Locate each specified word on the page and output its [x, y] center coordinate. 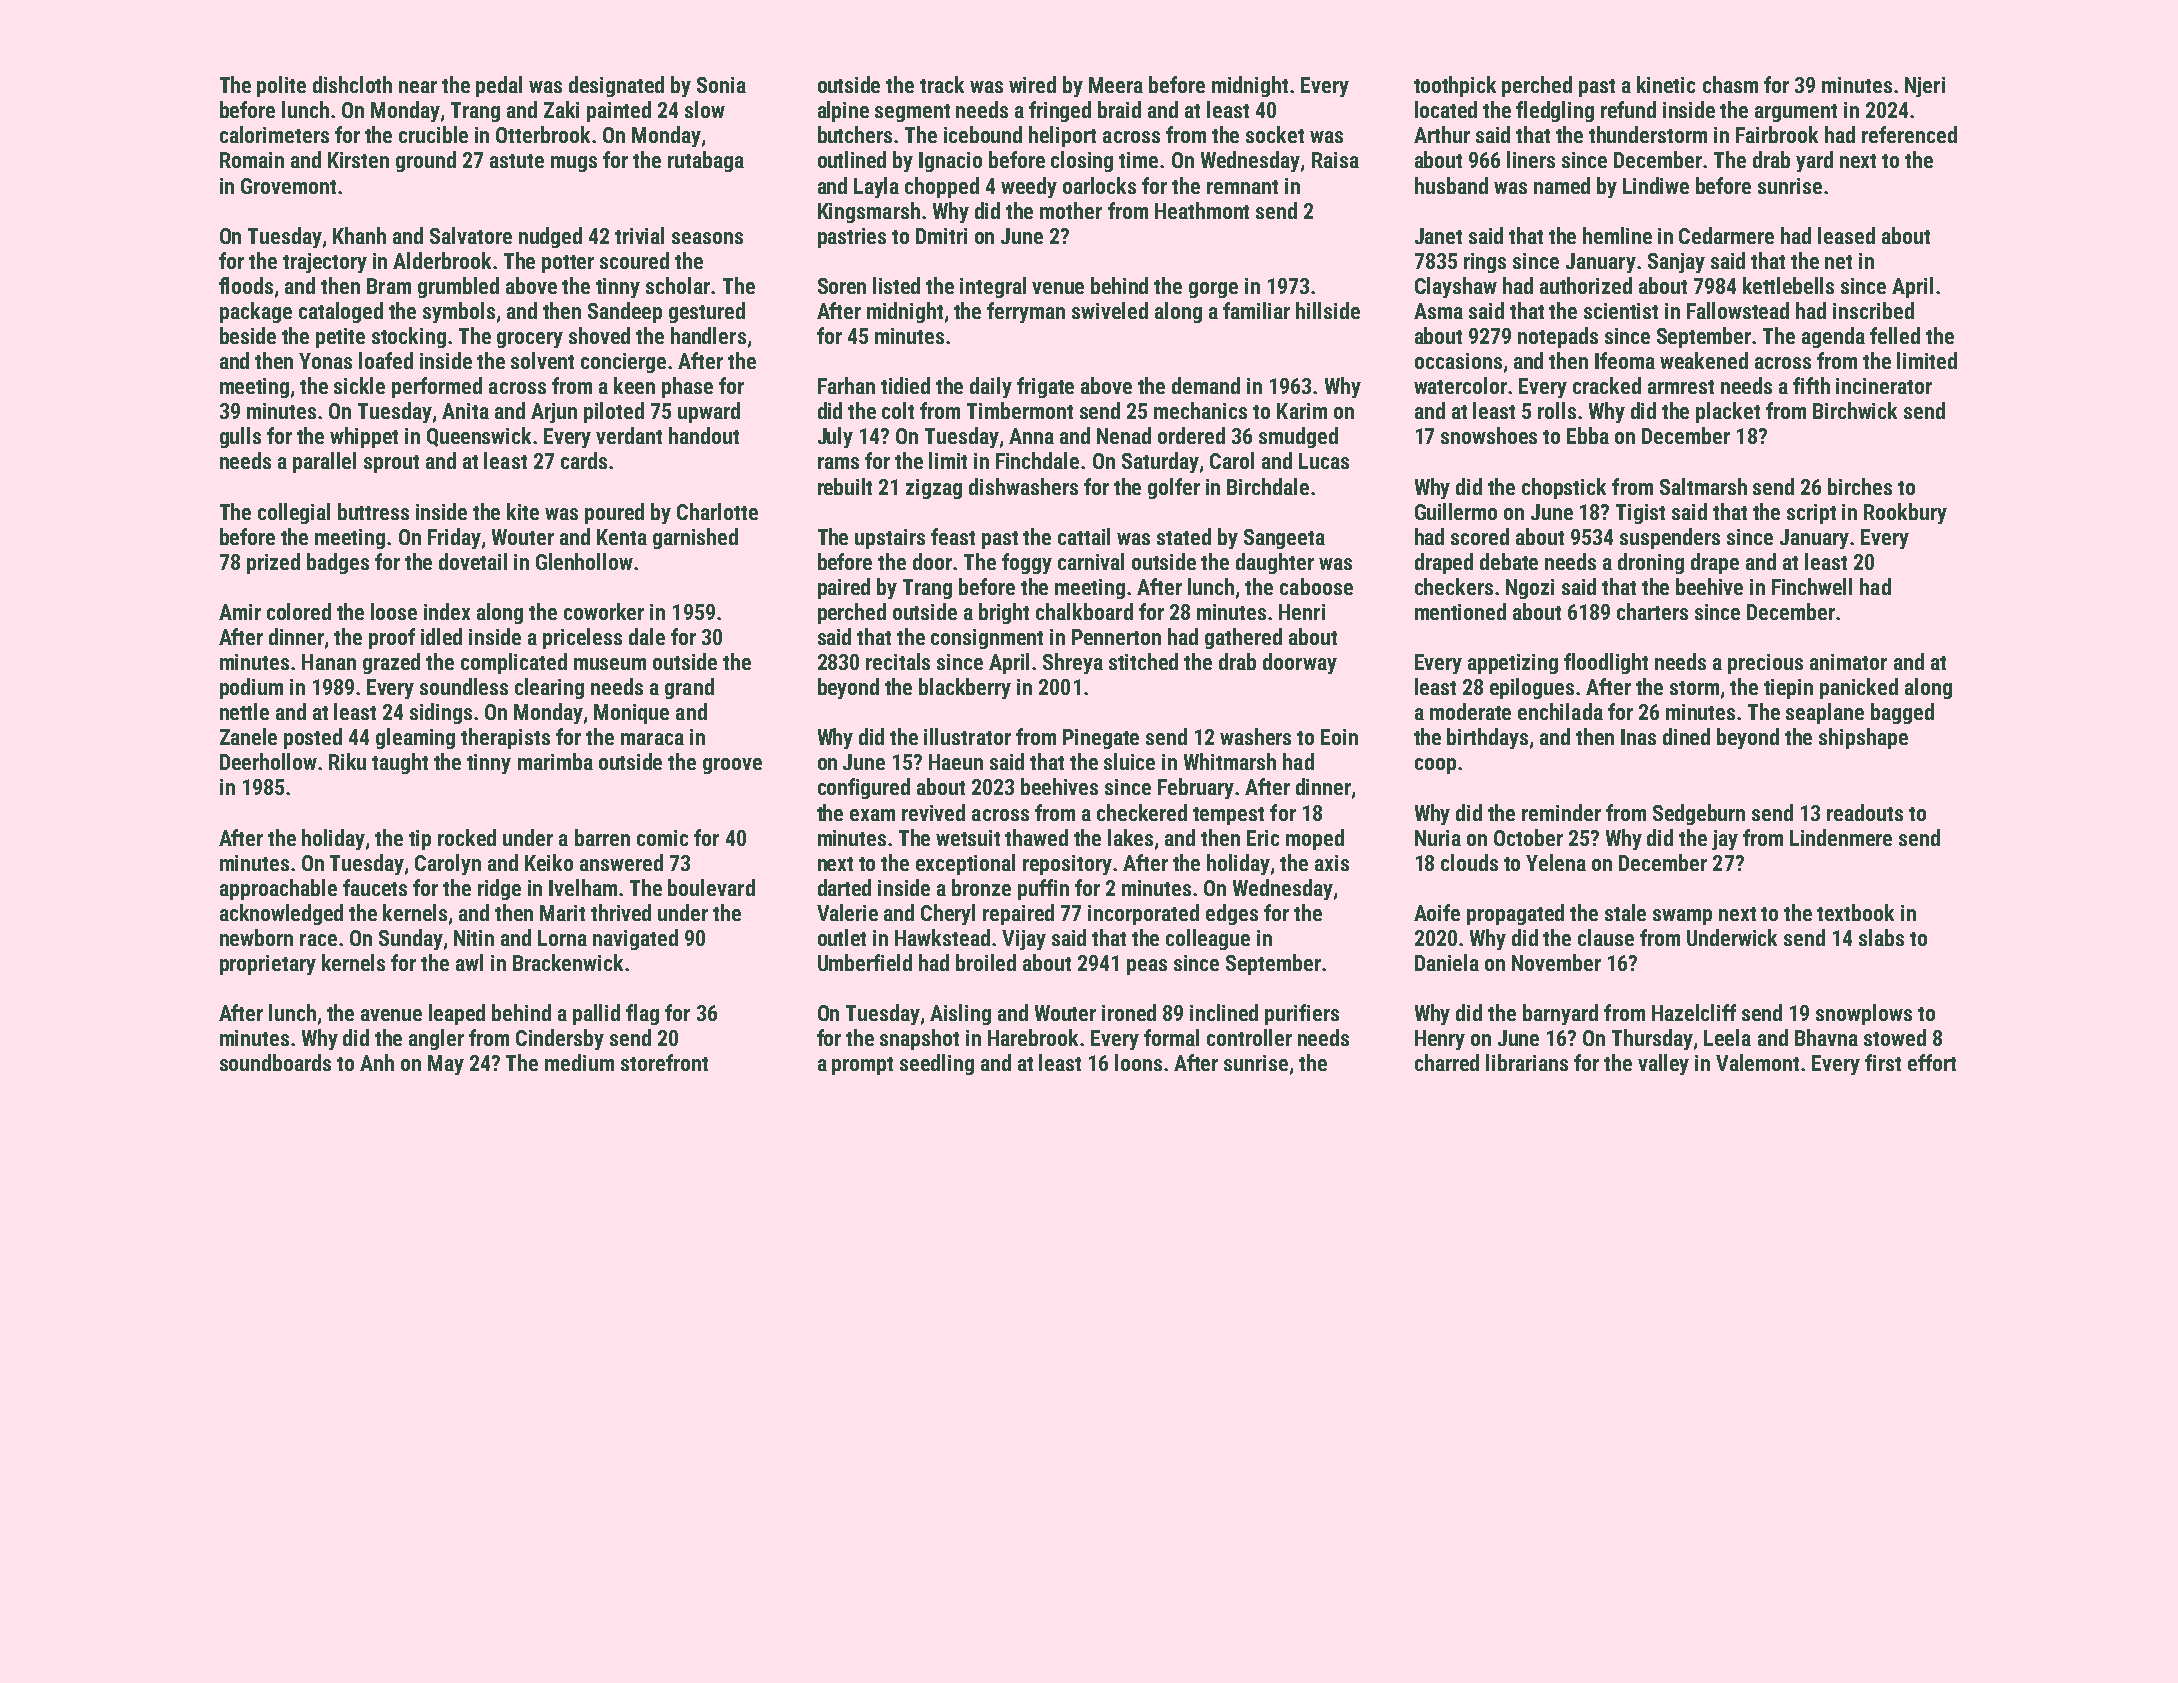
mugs [574, 164]
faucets [375, 887]
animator [1848, 662]
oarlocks [1099, 185]
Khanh [359, 235]
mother [1071, 210]
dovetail [473, 561]
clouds [1469, 862]
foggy [1027, 563]
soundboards [275, 1062]
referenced [1909, 134]
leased [1846, 235]
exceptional [965, 864]
